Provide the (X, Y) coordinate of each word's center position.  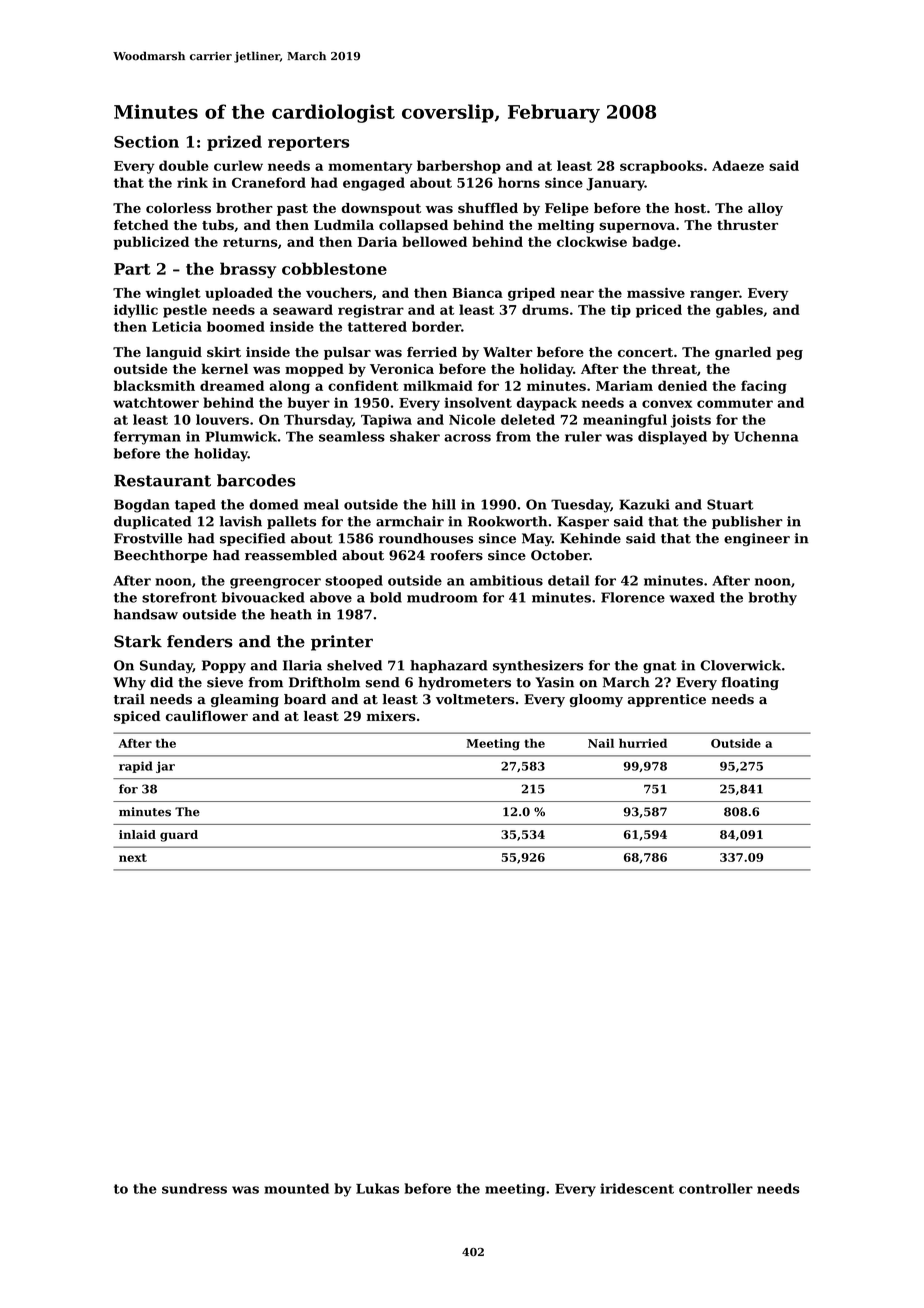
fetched (141, 225)
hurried (643, 743)
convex (667, 404)
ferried (432, 352)
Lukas (377, 1188)
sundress (194, 1188)
